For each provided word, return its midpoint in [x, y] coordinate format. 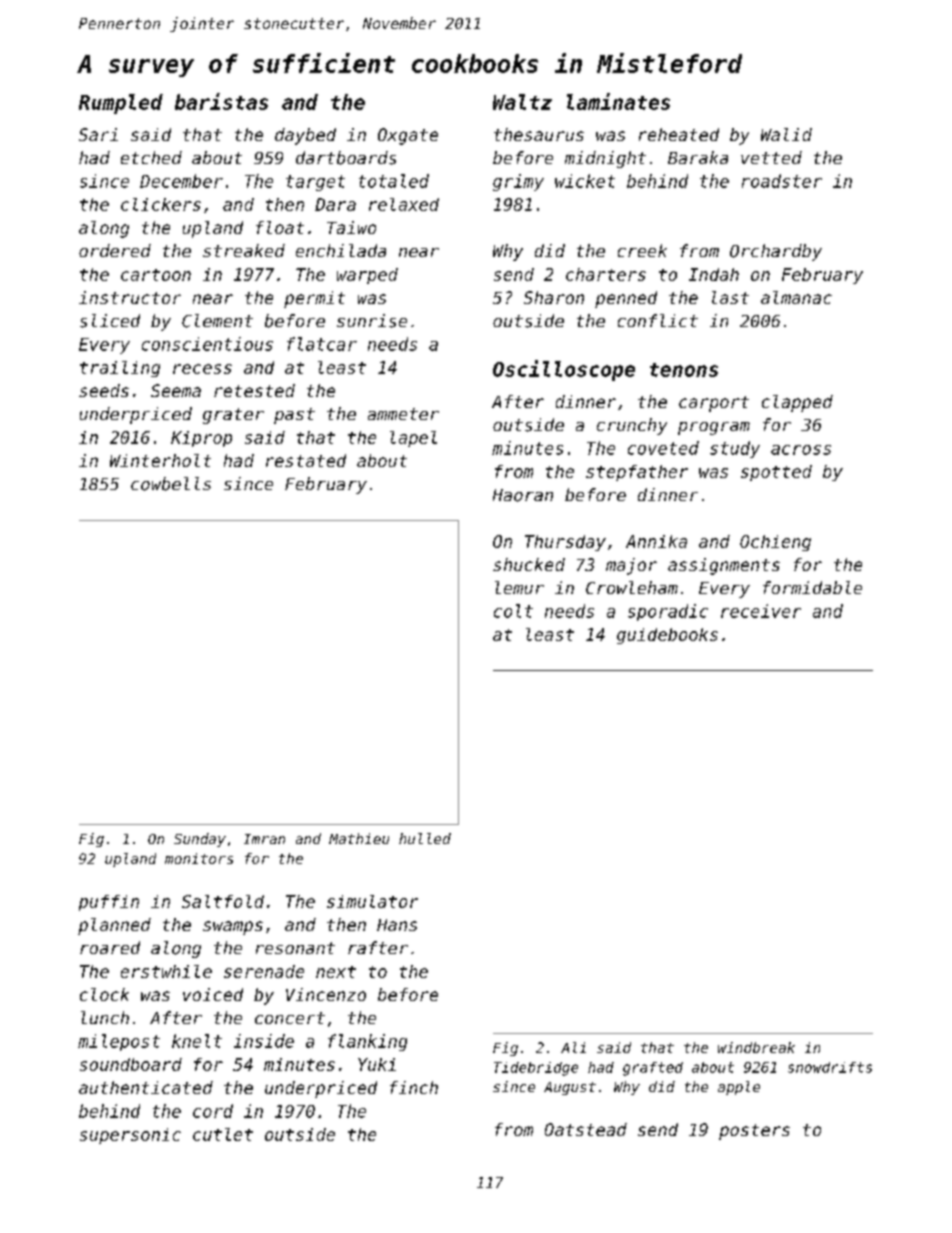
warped [367, 276]
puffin [109, 903]
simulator [372, 901]
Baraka [698, 157]
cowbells [171, 484]
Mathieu [359, 838]
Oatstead [586, 1129]
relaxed [404, 204]
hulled [425, 838]
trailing [120, 369]
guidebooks [667, 636]
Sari [98, 134]
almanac [796, 297]
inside [264, 1041]
